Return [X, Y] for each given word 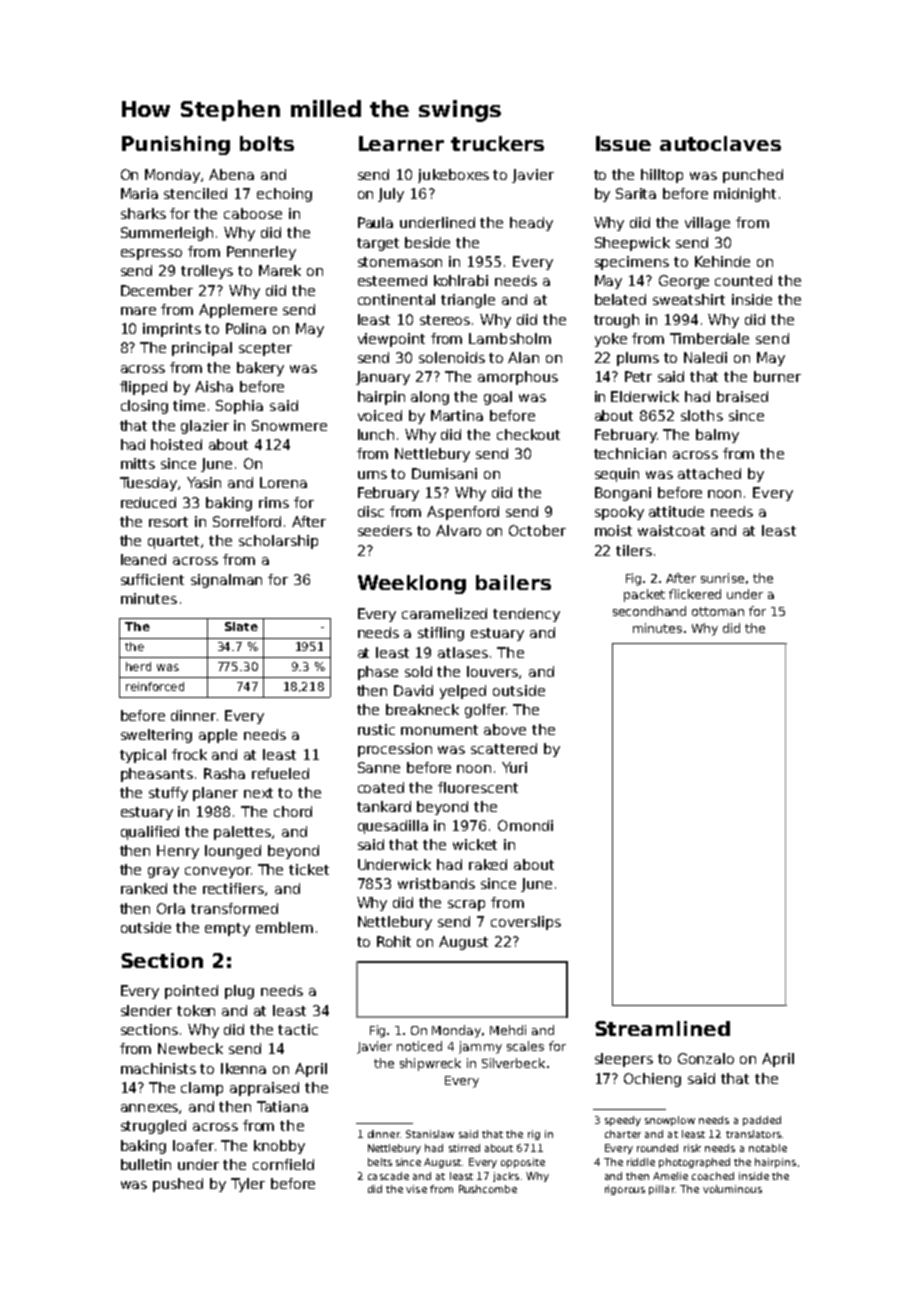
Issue [623, 143]
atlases [463, 652]
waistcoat [671, 530]
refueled [280, 773]
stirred [464, 1148]
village [707, 224]
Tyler [248, 1185]
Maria [139, 193]
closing [144, 407]
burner [777, 376]
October [537, 530]
